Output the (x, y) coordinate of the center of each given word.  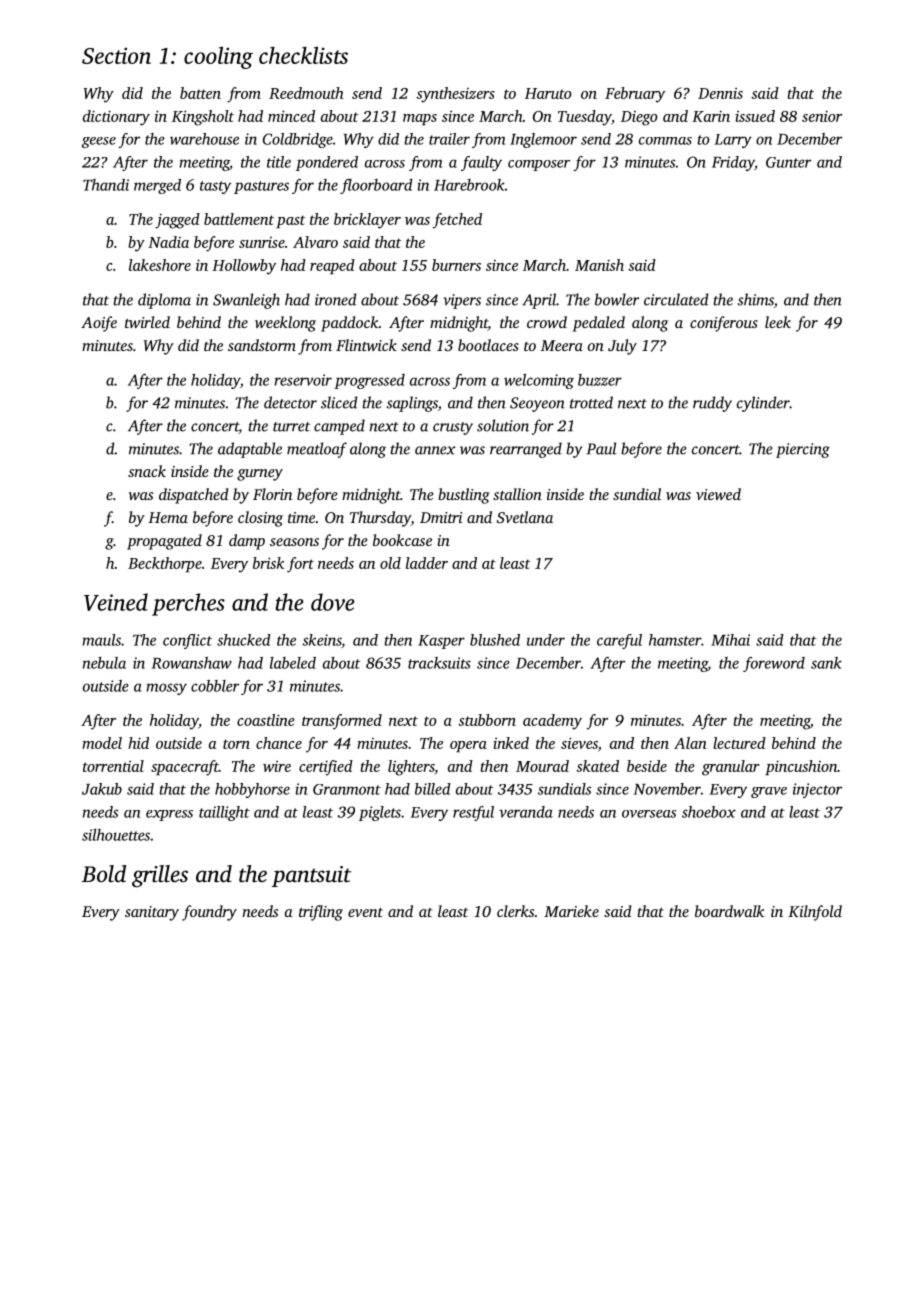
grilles (160, 876)
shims (756, 299)
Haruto (548, 93)
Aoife (99, 324)
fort (300, 565)
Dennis (720, 93)
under (546, 640)
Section (116, 55)
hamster (675, 640)
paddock (350, 324)
